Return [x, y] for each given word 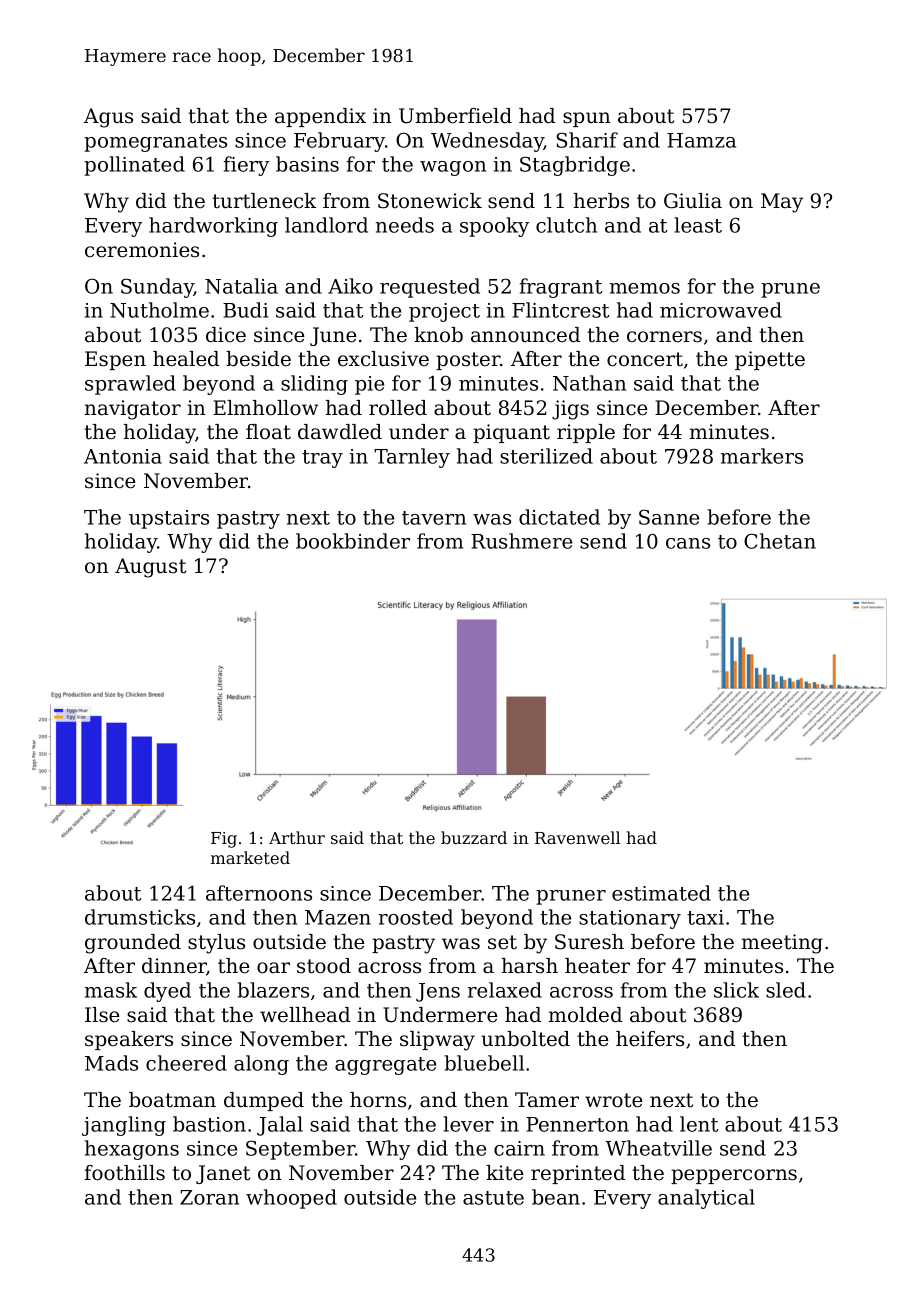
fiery [246, 166]
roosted [416, 917]
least [698, 225]
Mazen [338, 917]
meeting [782, 944]
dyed [167, 992]
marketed [250, 857]
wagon [453, 168]
